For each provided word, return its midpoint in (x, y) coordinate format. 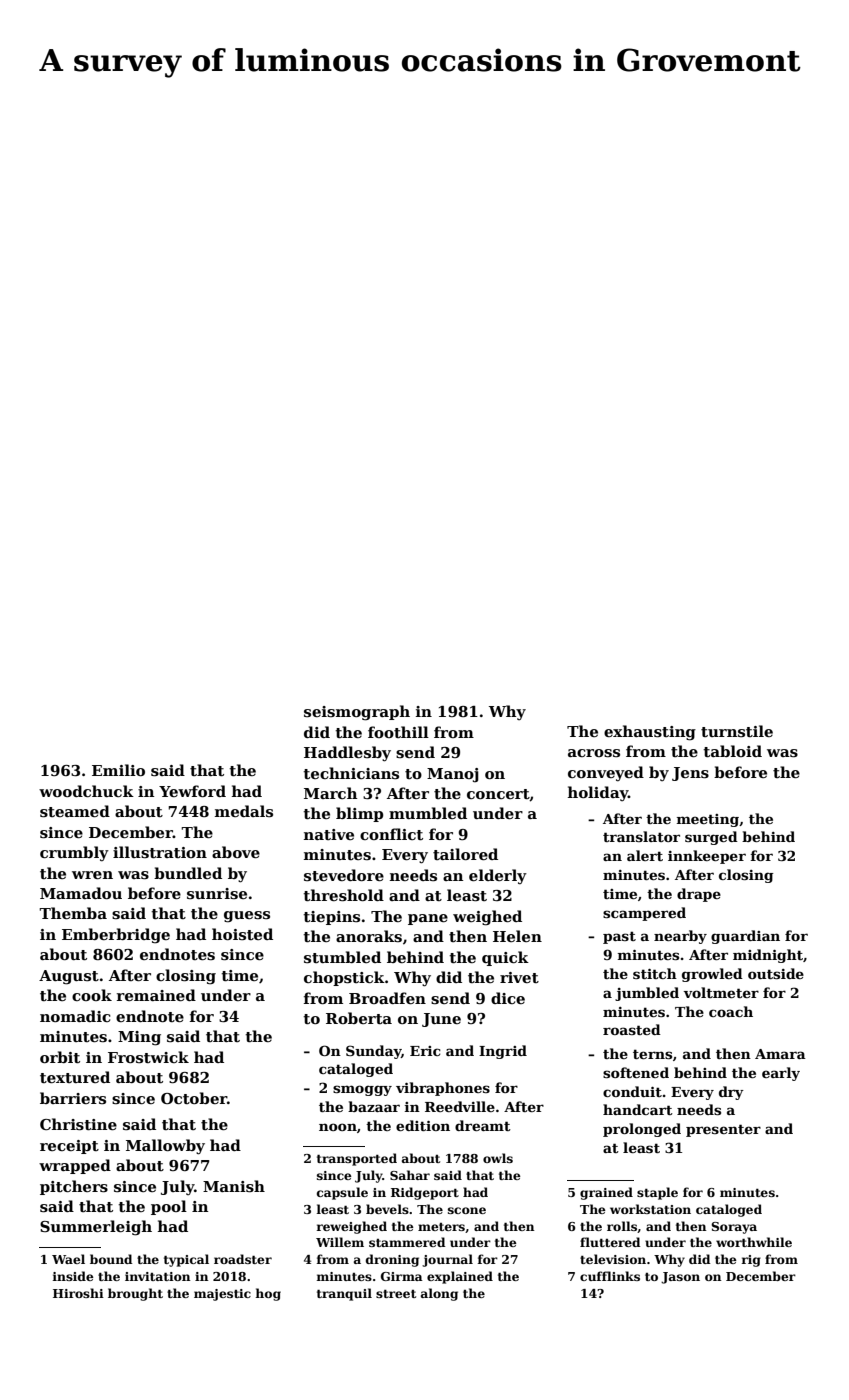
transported (357, 1159)
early (781, 1074)
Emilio (118, 770)
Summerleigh (96, 1228)
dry (731, 1093)
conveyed (606, 773)
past (619, 937)
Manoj (453, 775)
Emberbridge (116, 936)
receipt (69, 1147)
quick (505, 958)
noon (338, 1127)
